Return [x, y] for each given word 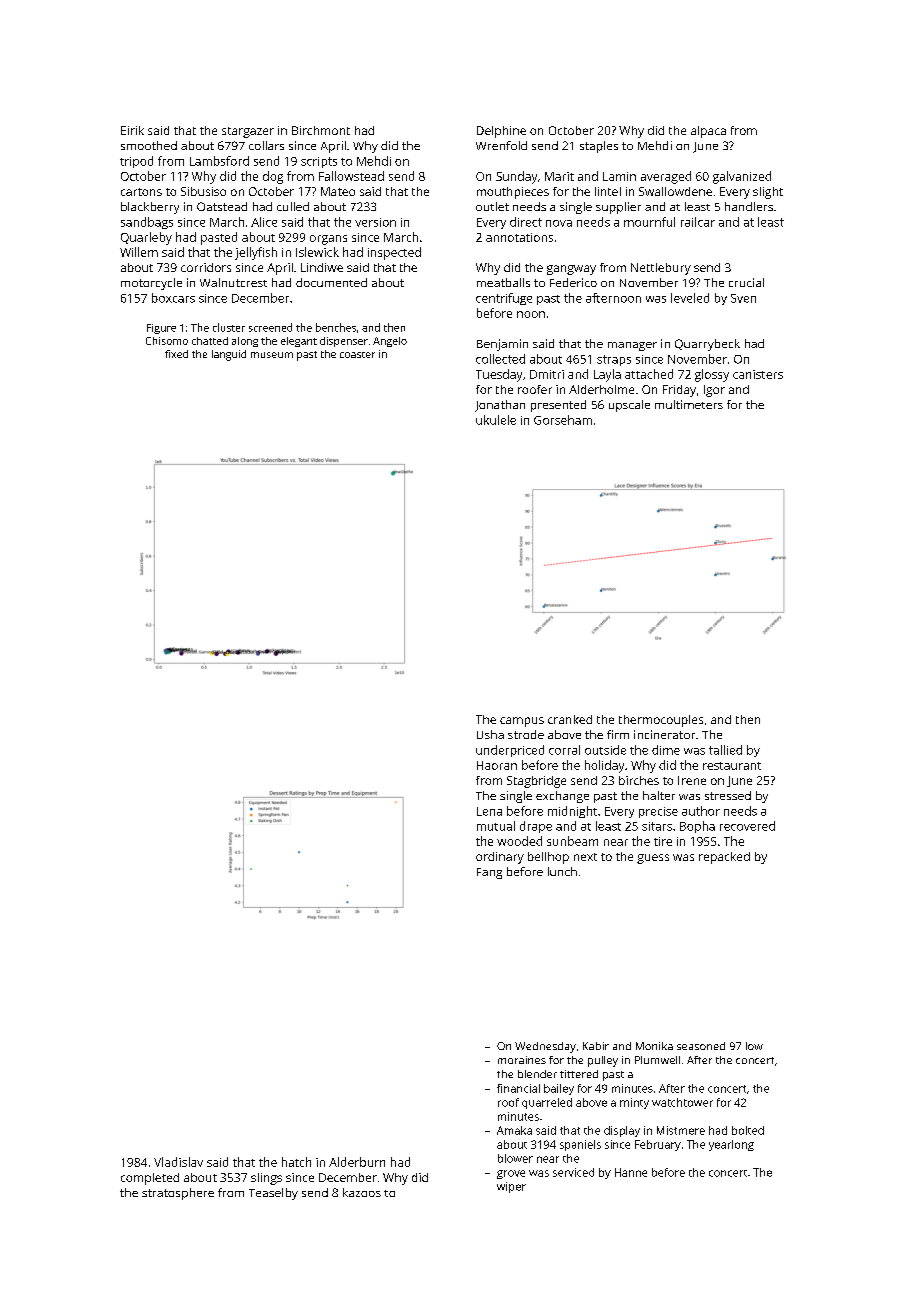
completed [150, 1179]
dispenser [344, 342]
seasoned [701, 1046]
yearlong [731, 1145]
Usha [490, 734]
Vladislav [178, 1162]
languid [229, 355]
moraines [522, 1060]
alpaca [708, 132]
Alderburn [357, 1162]
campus [522, 722]
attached [649, 374]
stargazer [248, 132]
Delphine [501, 132]
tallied [725, 750]
